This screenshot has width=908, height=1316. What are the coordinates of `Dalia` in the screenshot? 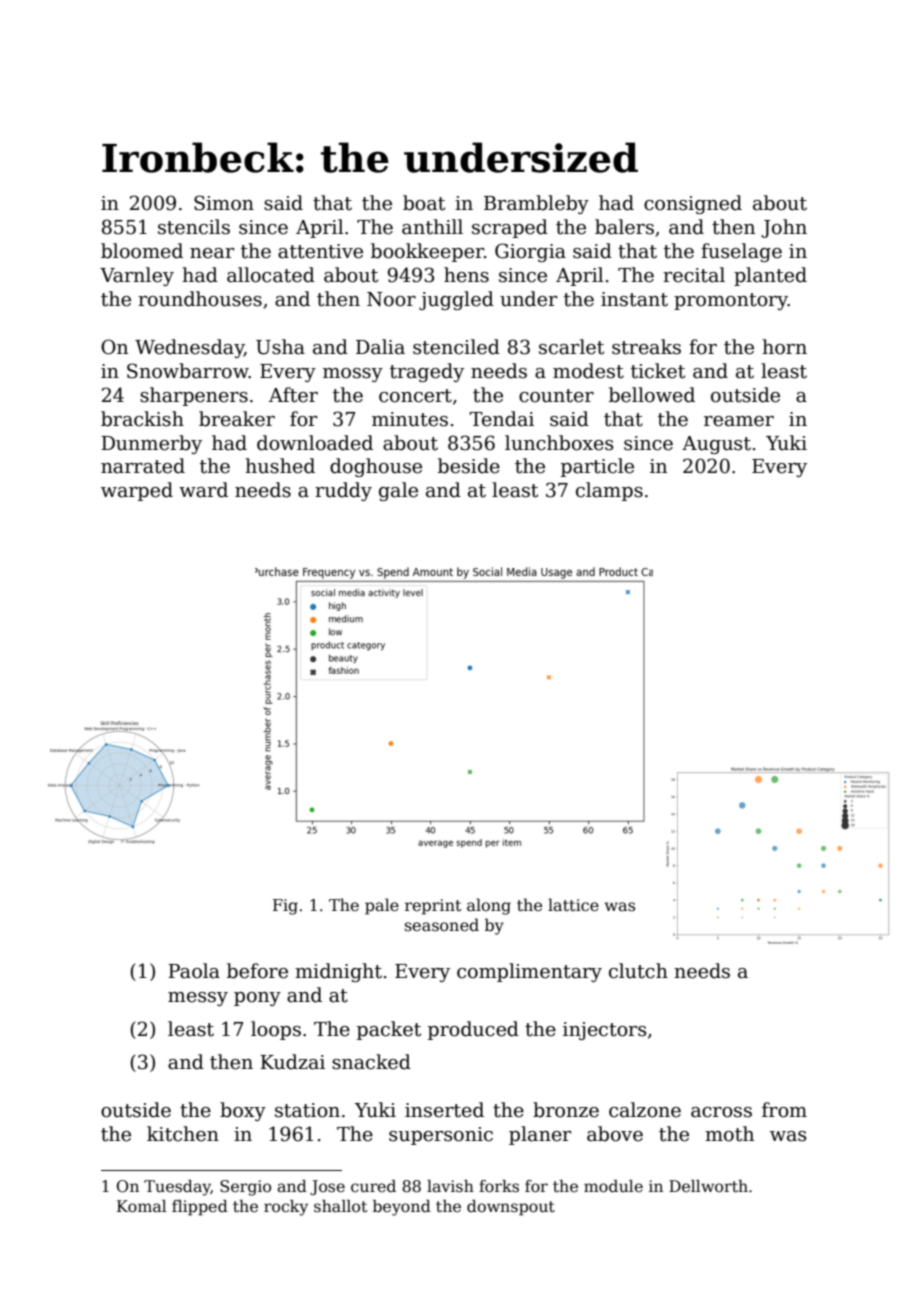 It's located at (380, 347).
